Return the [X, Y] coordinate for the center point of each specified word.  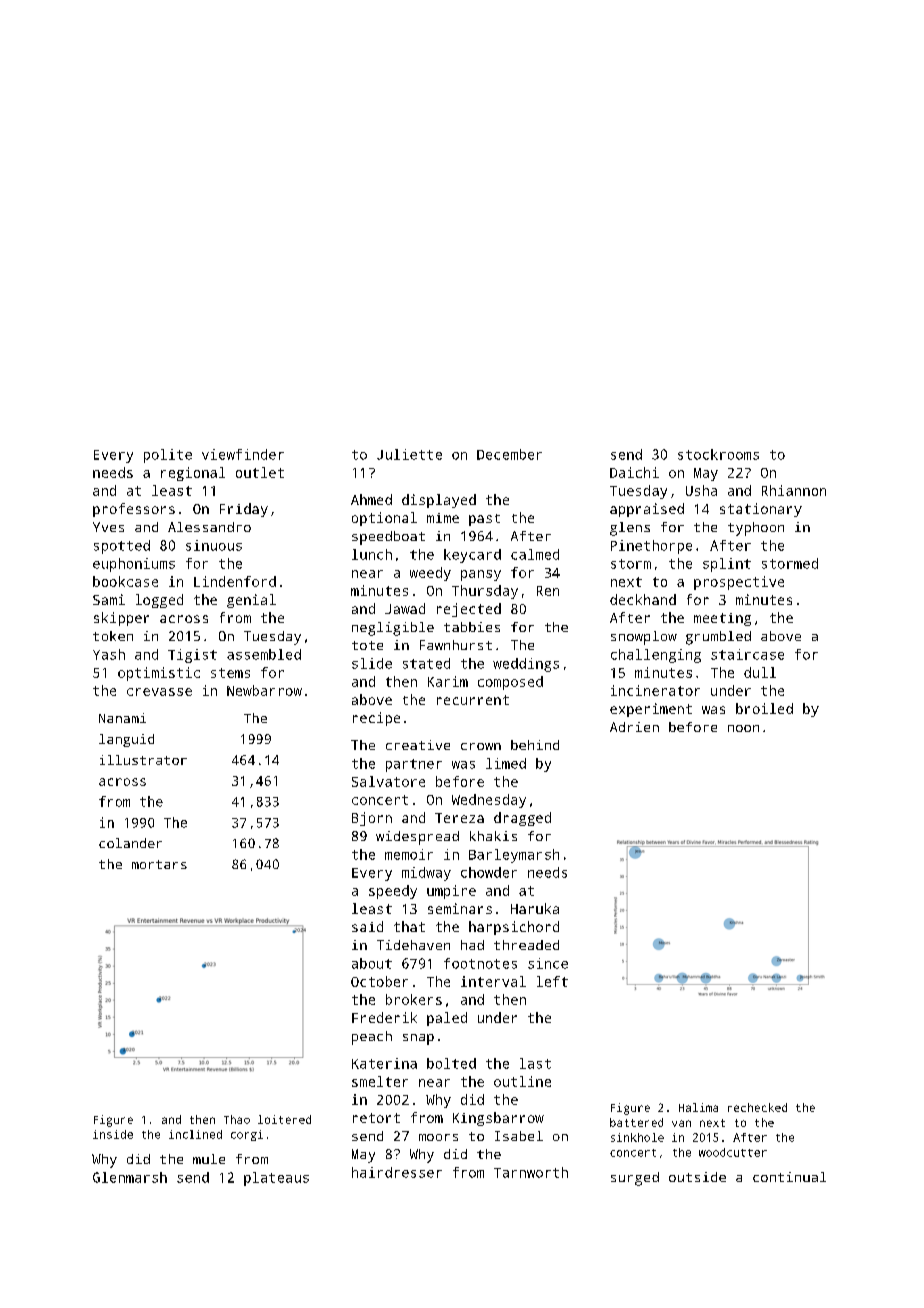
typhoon [756, 529]
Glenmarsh [130, 1177]
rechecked [757, 1107]
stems [230, 673]
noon [743, 728]
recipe [376, 719]
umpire [451, 892]
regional [193, 474]
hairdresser [397, 1172]
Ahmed [371, 499]
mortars [159, 864]
